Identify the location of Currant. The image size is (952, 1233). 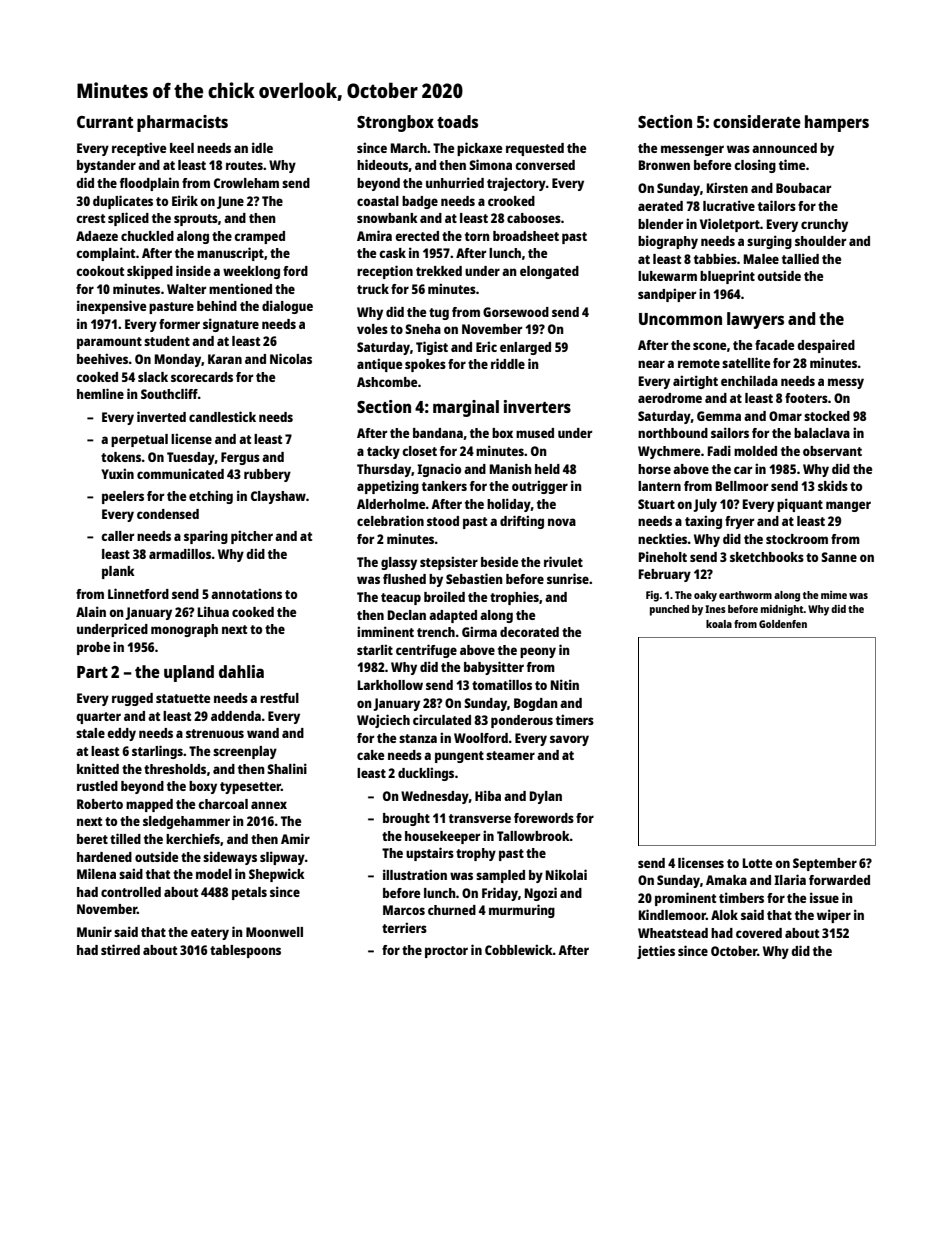
(105, 122).
